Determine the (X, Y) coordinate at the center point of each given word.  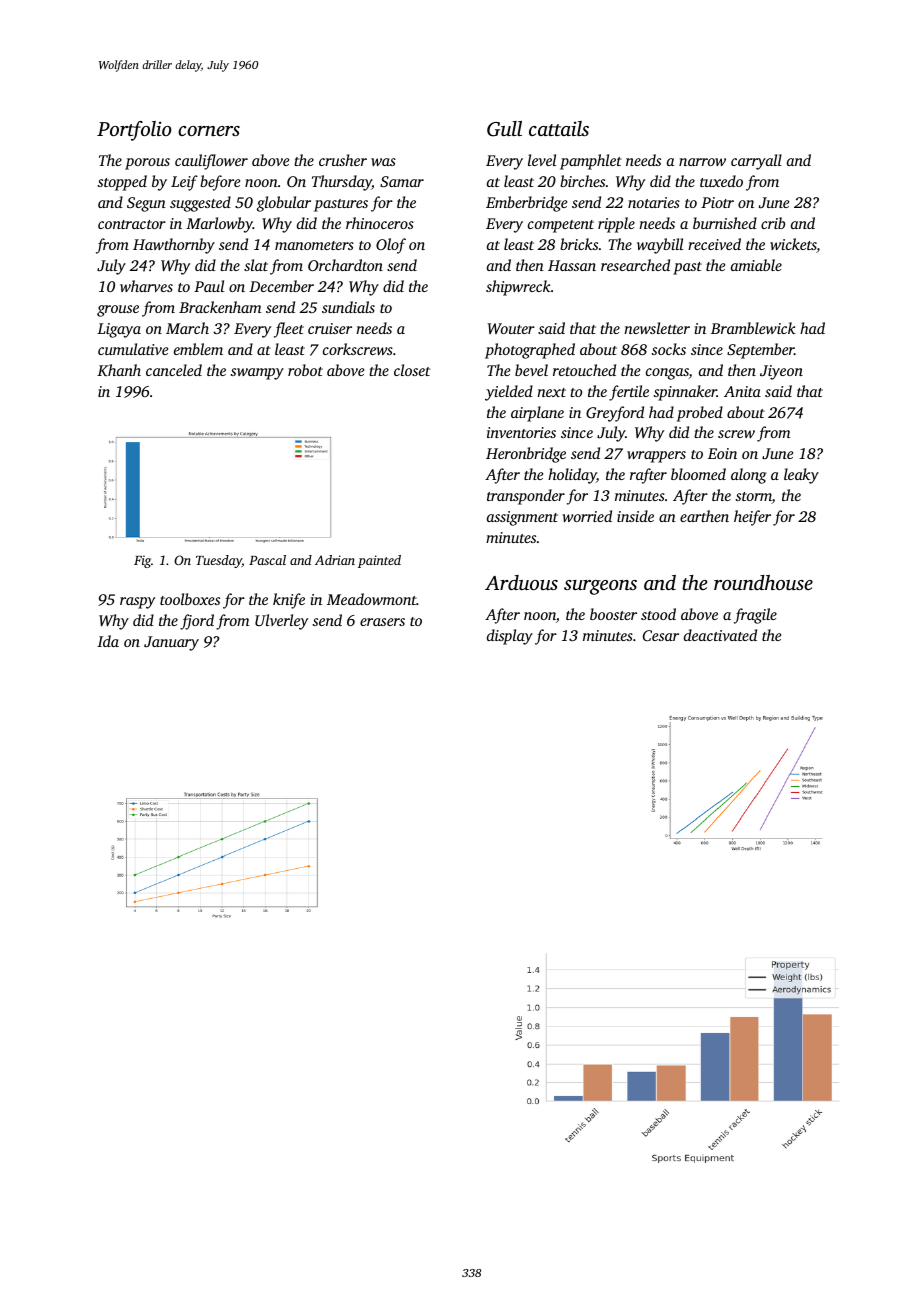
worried (587, 516)
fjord (197, 622)
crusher (343, 160)
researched (635, 265)
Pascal (267, 560)
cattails (559, 128)
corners (209, 131)
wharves (146, 286)
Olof (391, 246)
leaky (801, 476)
